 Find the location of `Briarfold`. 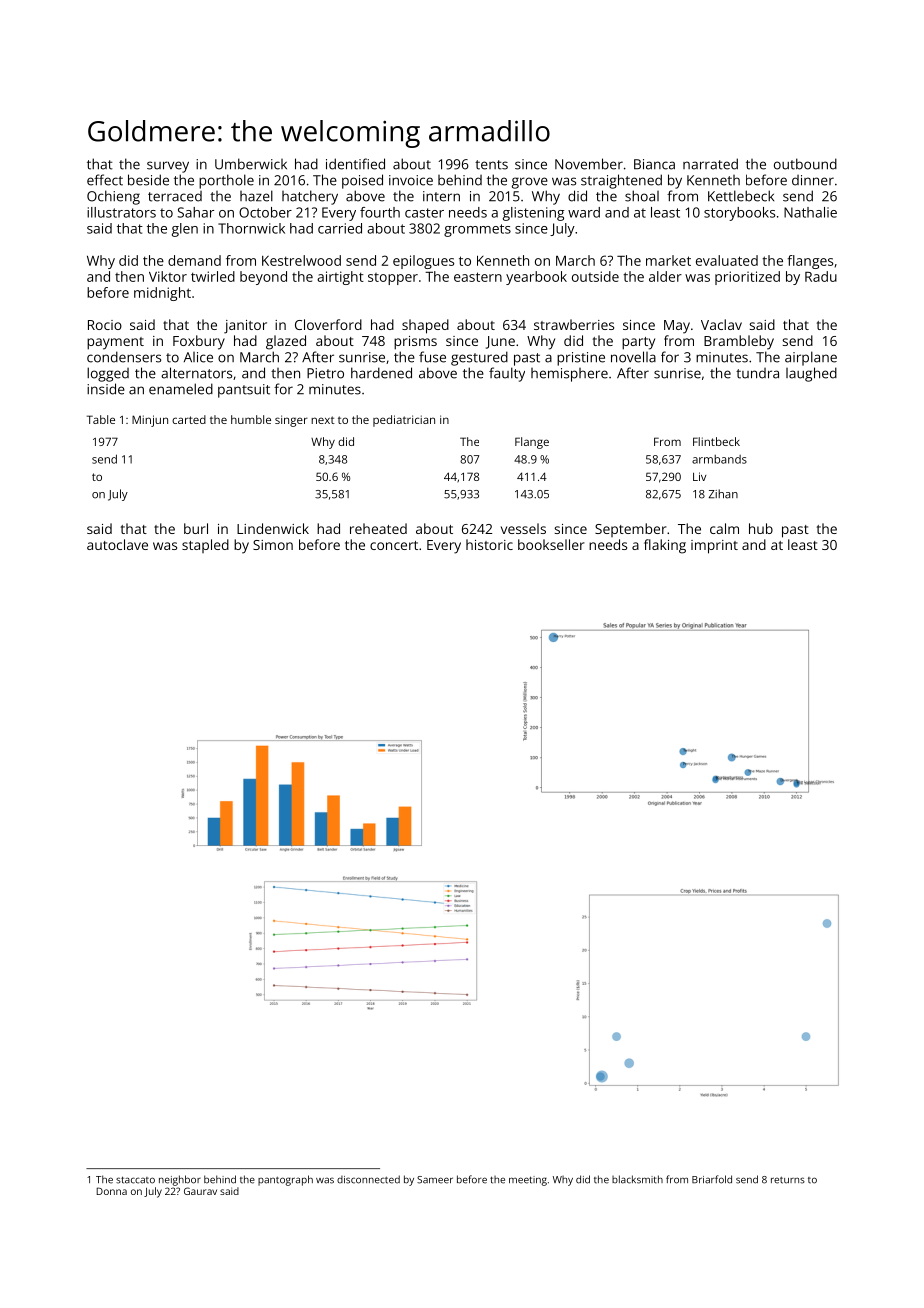

Briarfold is located at coordinates (712, 1179).
